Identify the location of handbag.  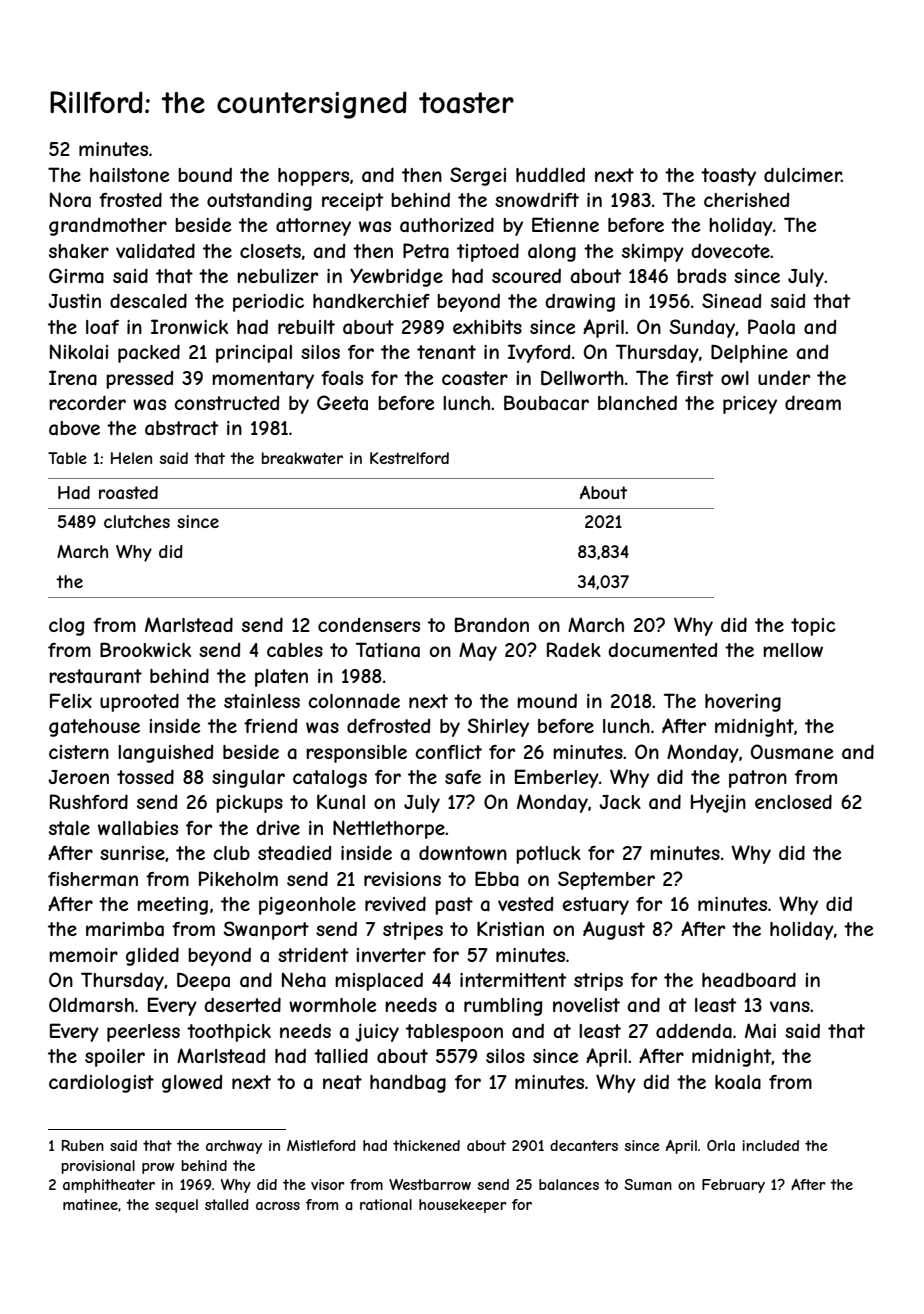
(408, 1083).
